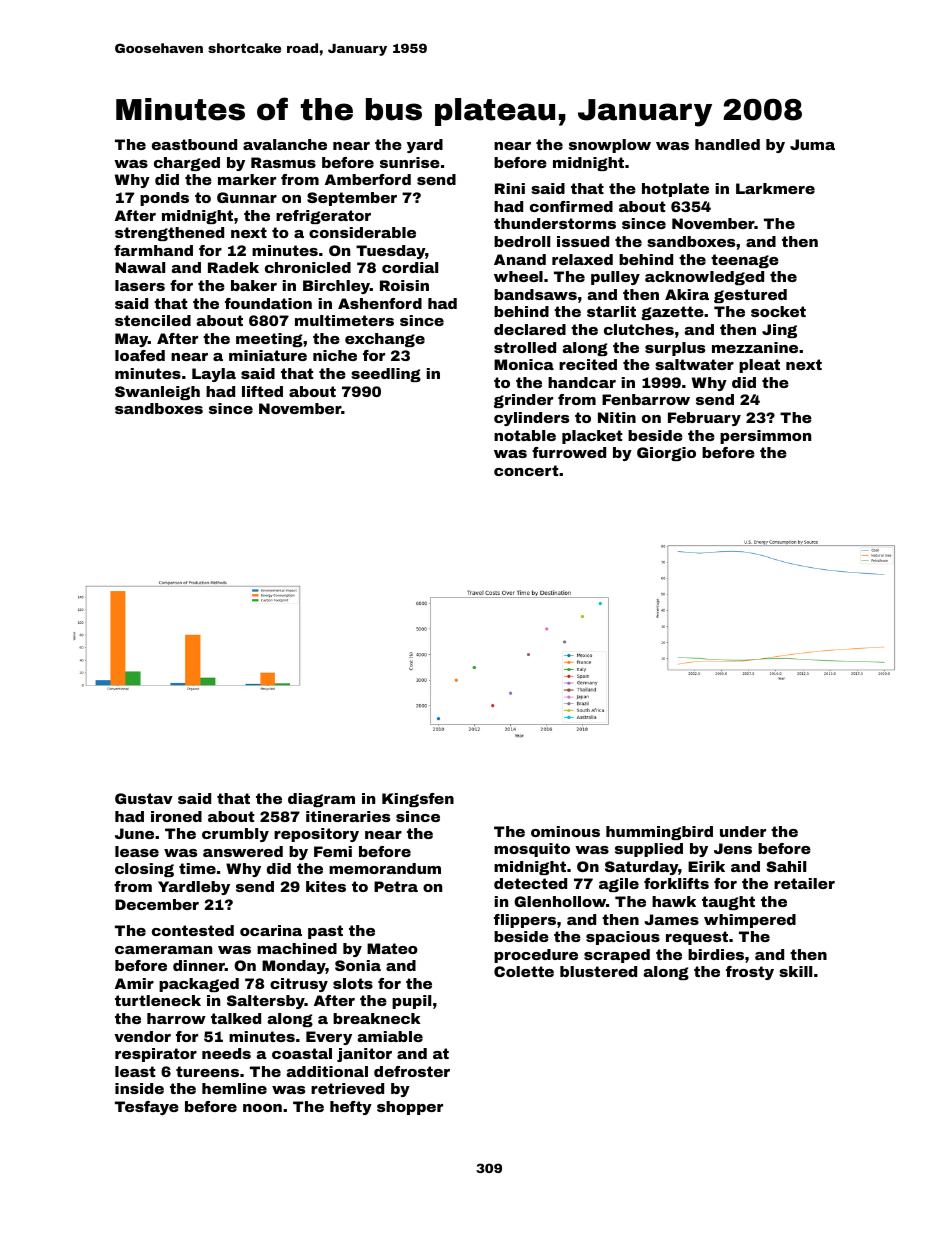  What do you see at coordinates (418, 800) in the document?
I see `Kingsfen` at bounding box center [418, 800].
